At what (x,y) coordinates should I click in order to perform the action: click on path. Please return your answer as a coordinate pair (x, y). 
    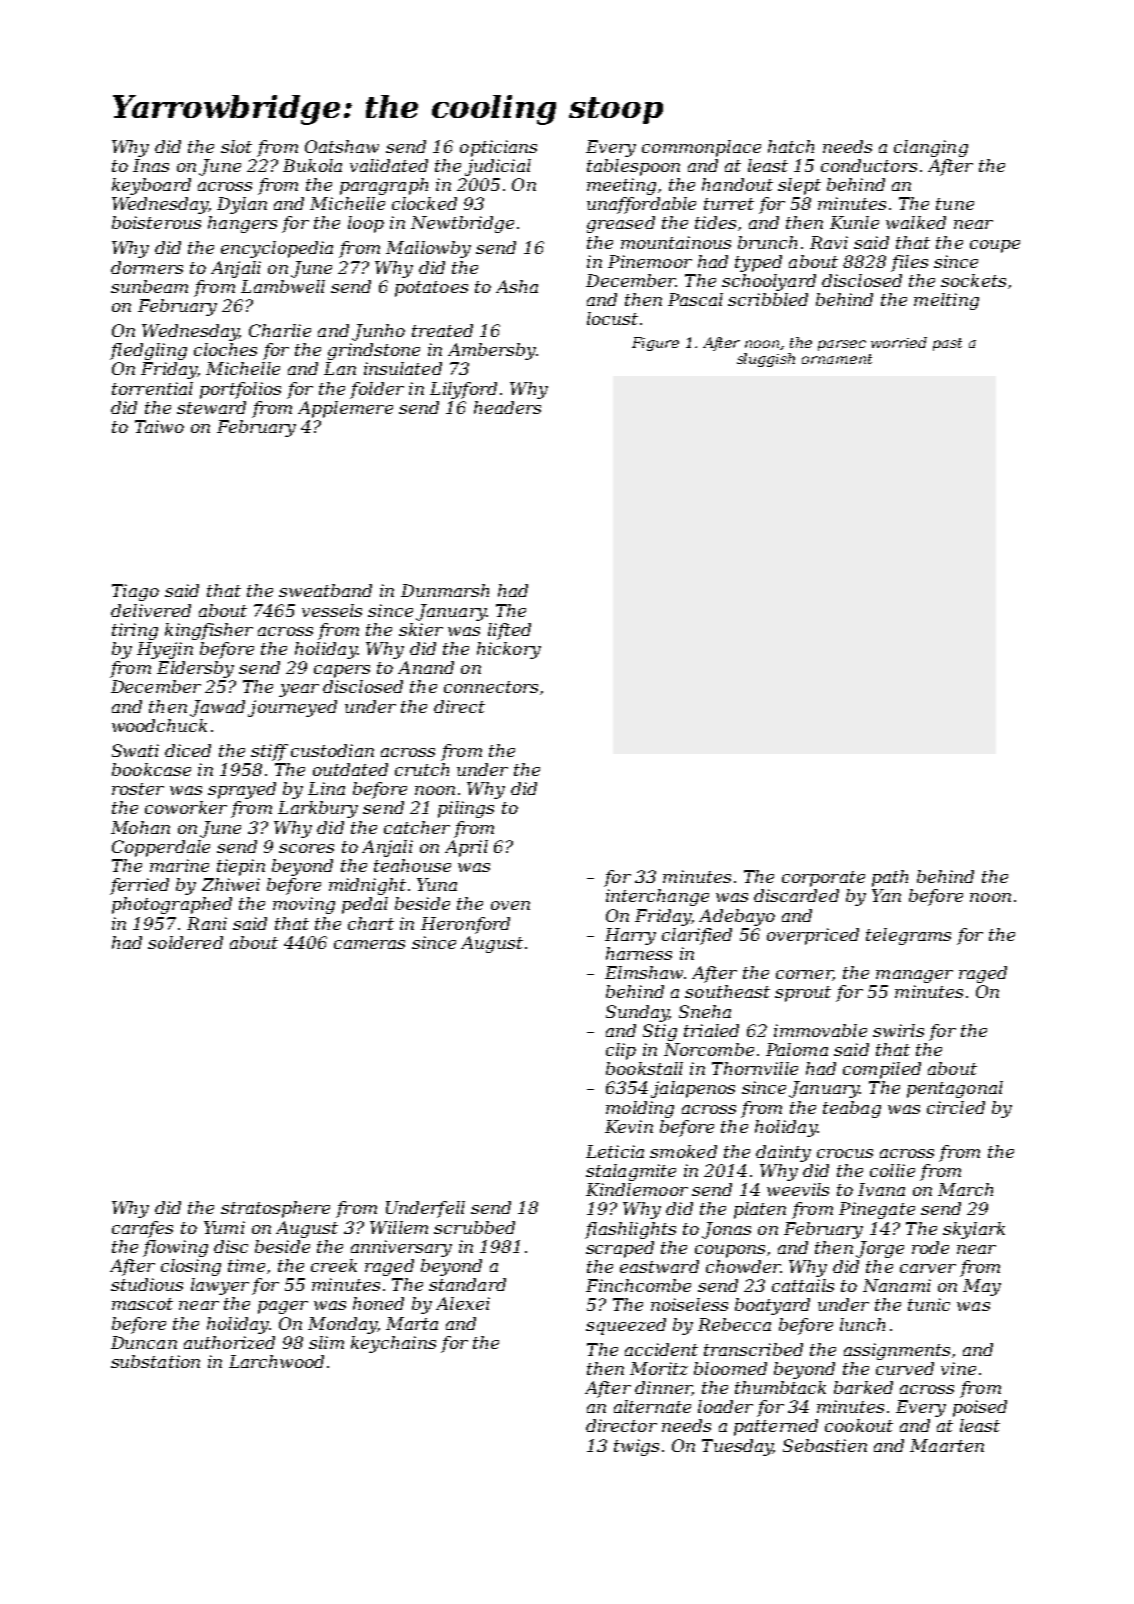
    Looking at the image, I should click on (890, 878).
